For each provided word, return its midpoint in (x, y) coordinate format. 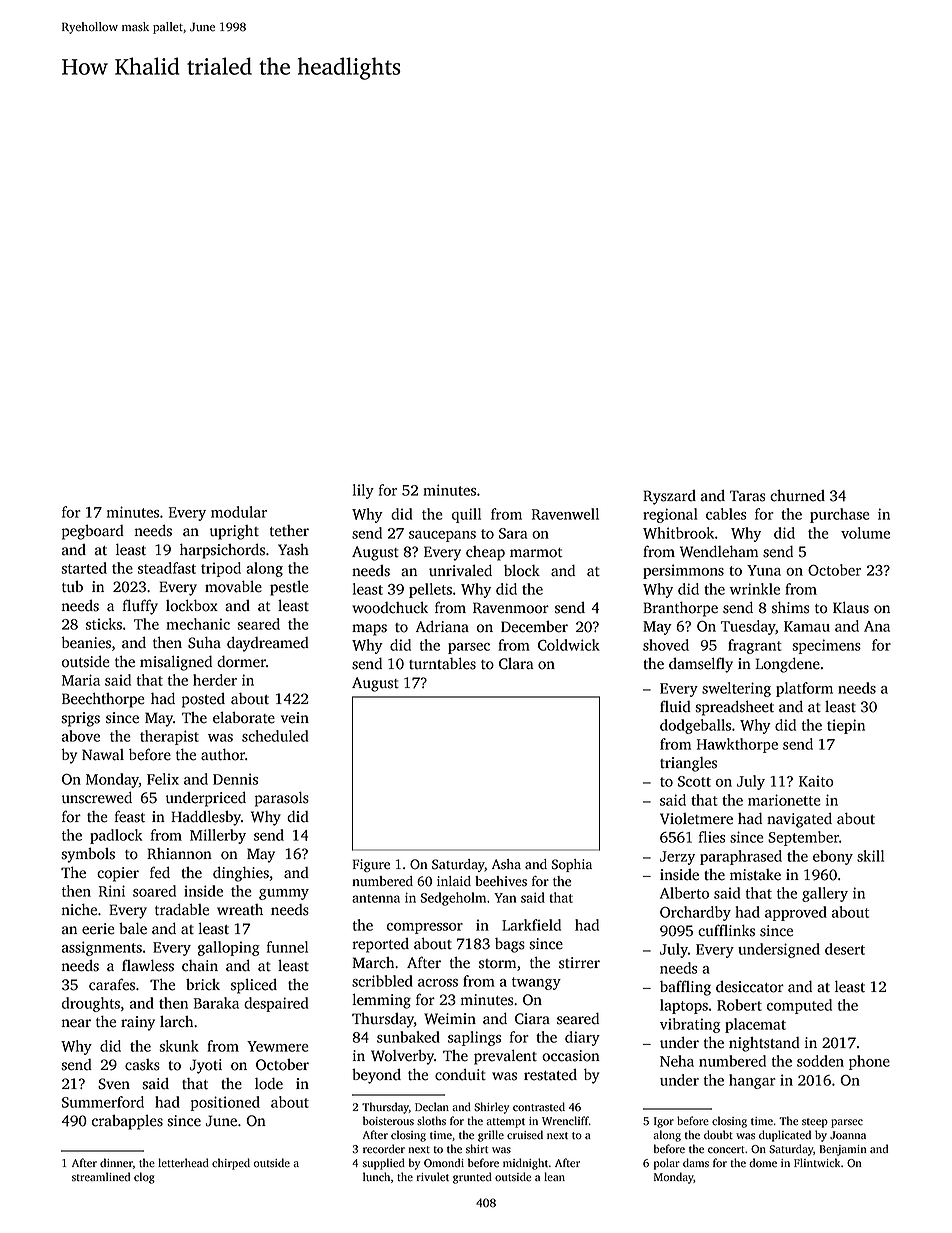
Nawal (103, 755)
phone (869, 1062)
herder (215, 680)
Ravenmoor (511, 608)
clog (144, 1178)
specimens (826, 646)
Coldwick (569, 645)
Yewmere (278, 1046)
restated (550, 1075)
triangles (688, 764)
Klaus (851, 607)
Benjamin (843, 1150)
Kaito (816, 781)
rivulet (432, 1177)
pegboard (93, 532)
